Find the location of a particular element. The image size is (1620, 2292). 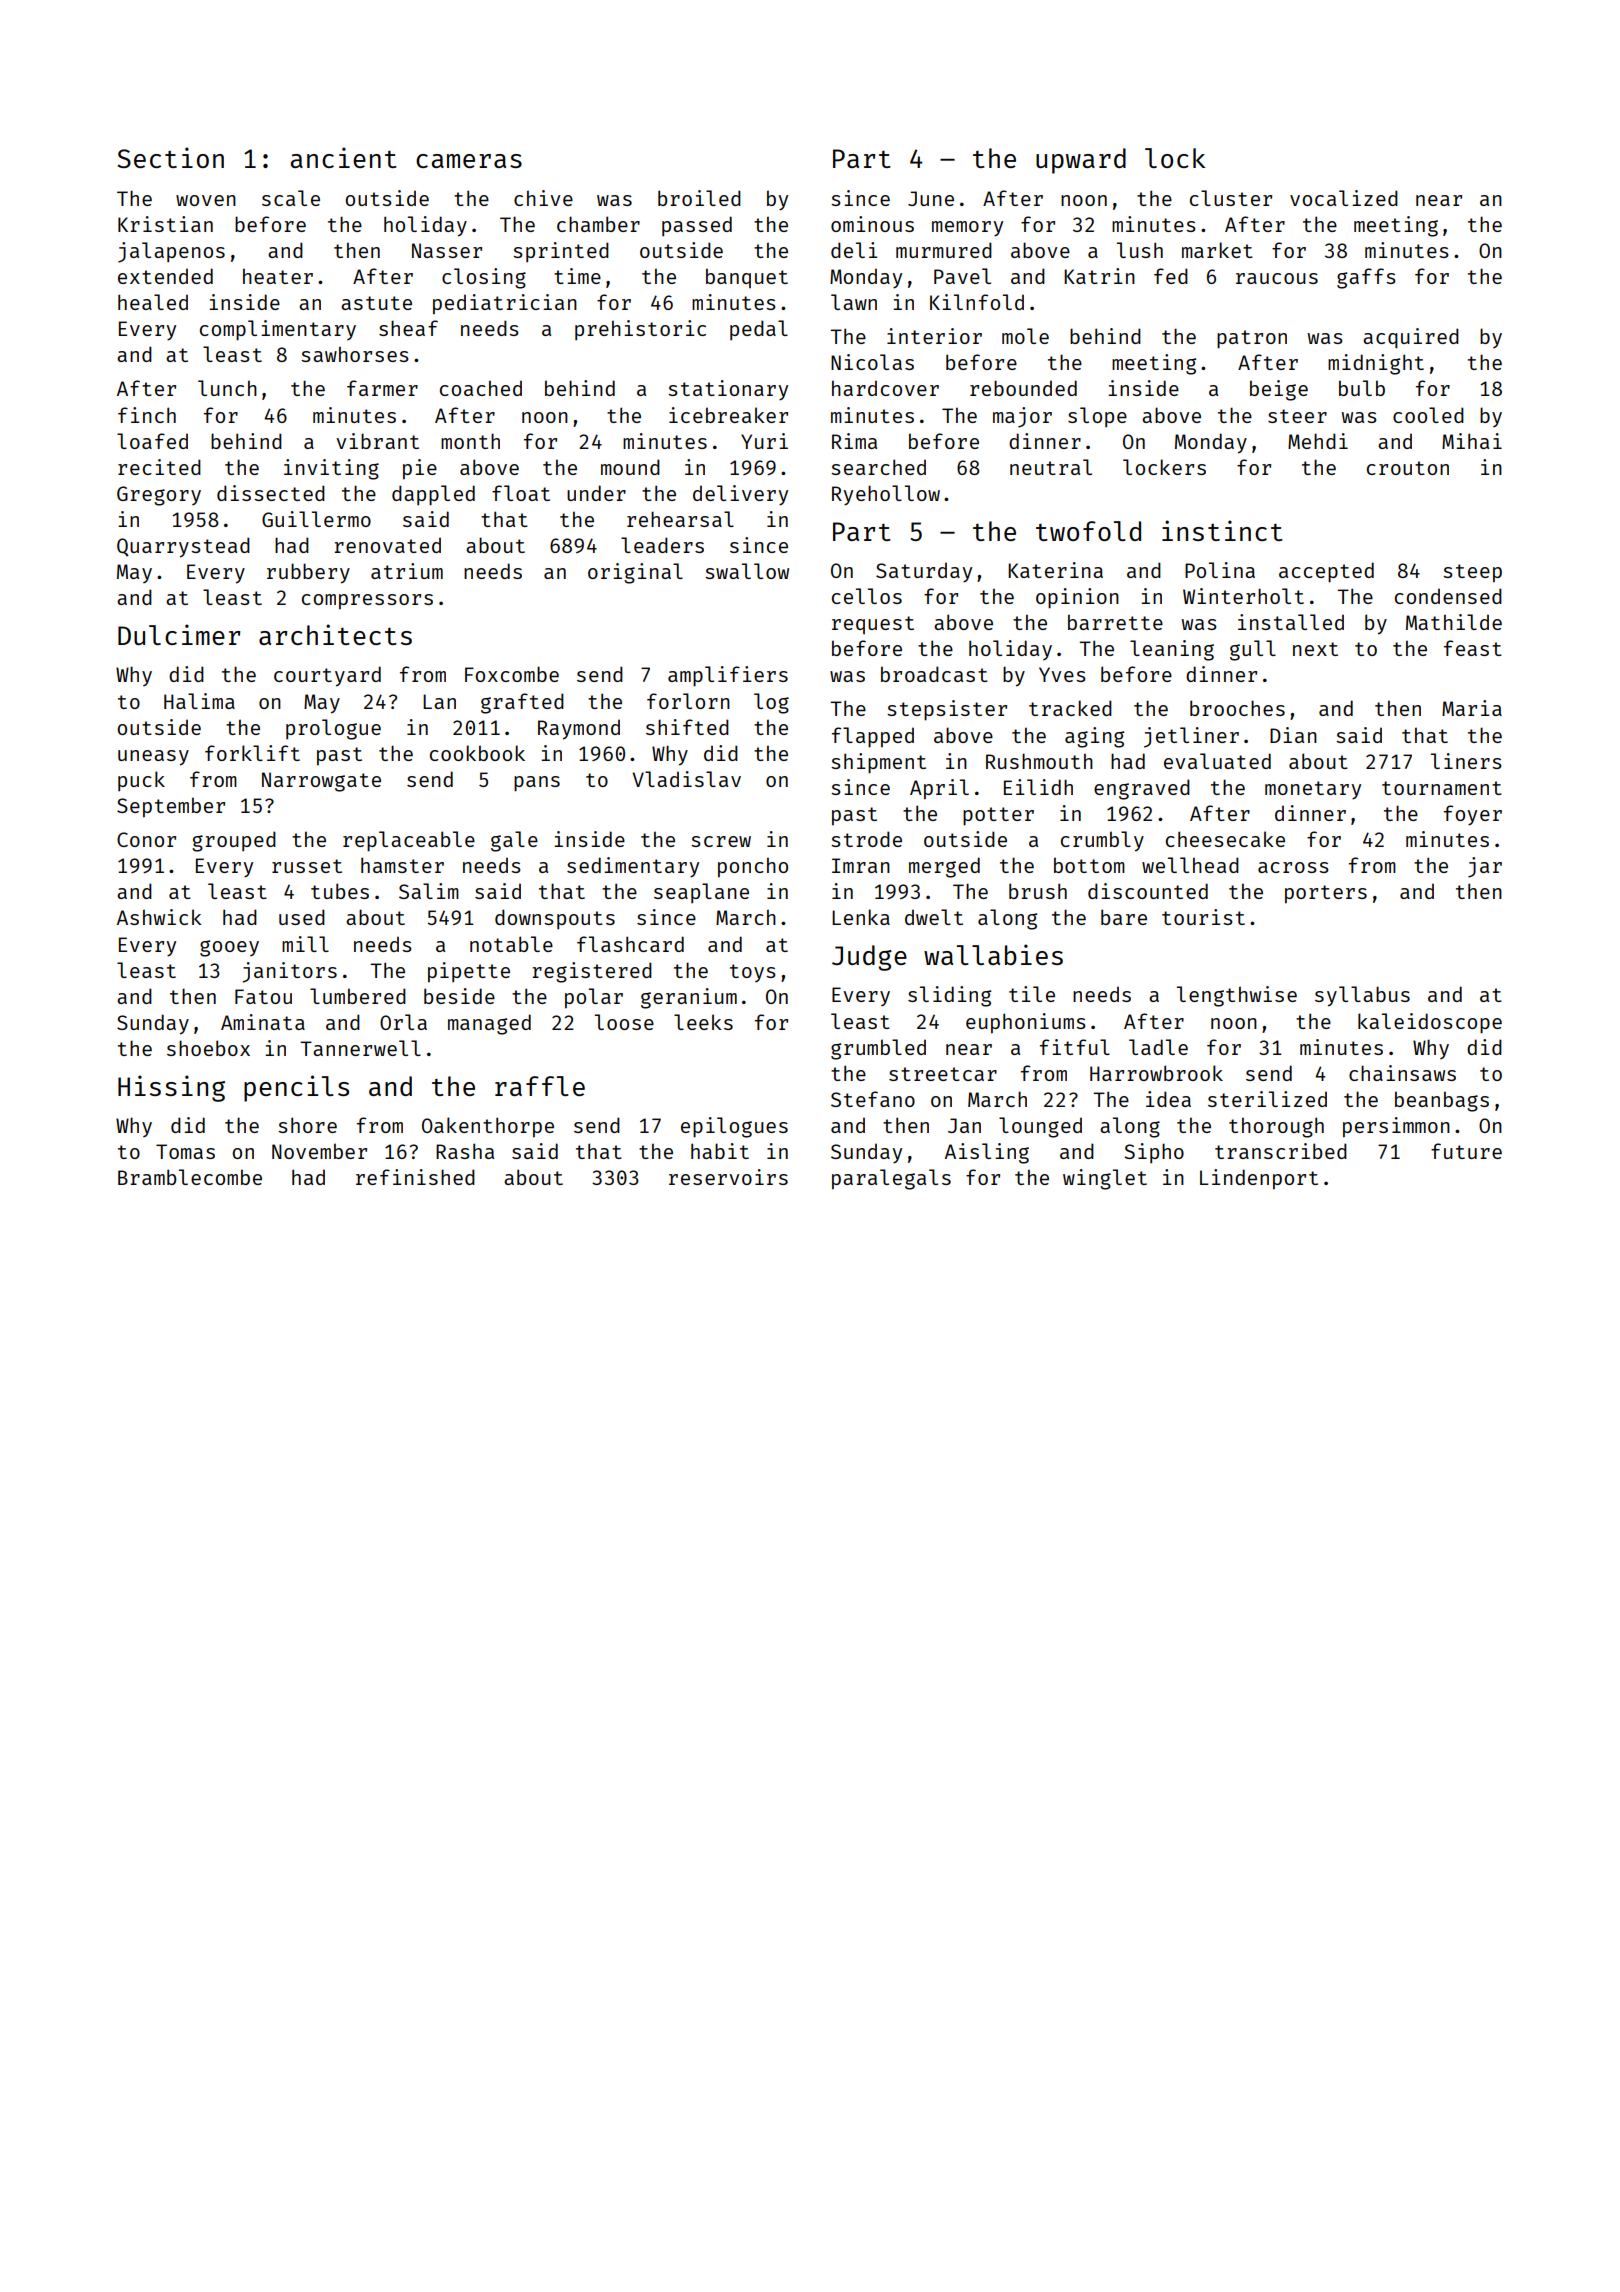

raffle is located at coordinates (540, 1086).
